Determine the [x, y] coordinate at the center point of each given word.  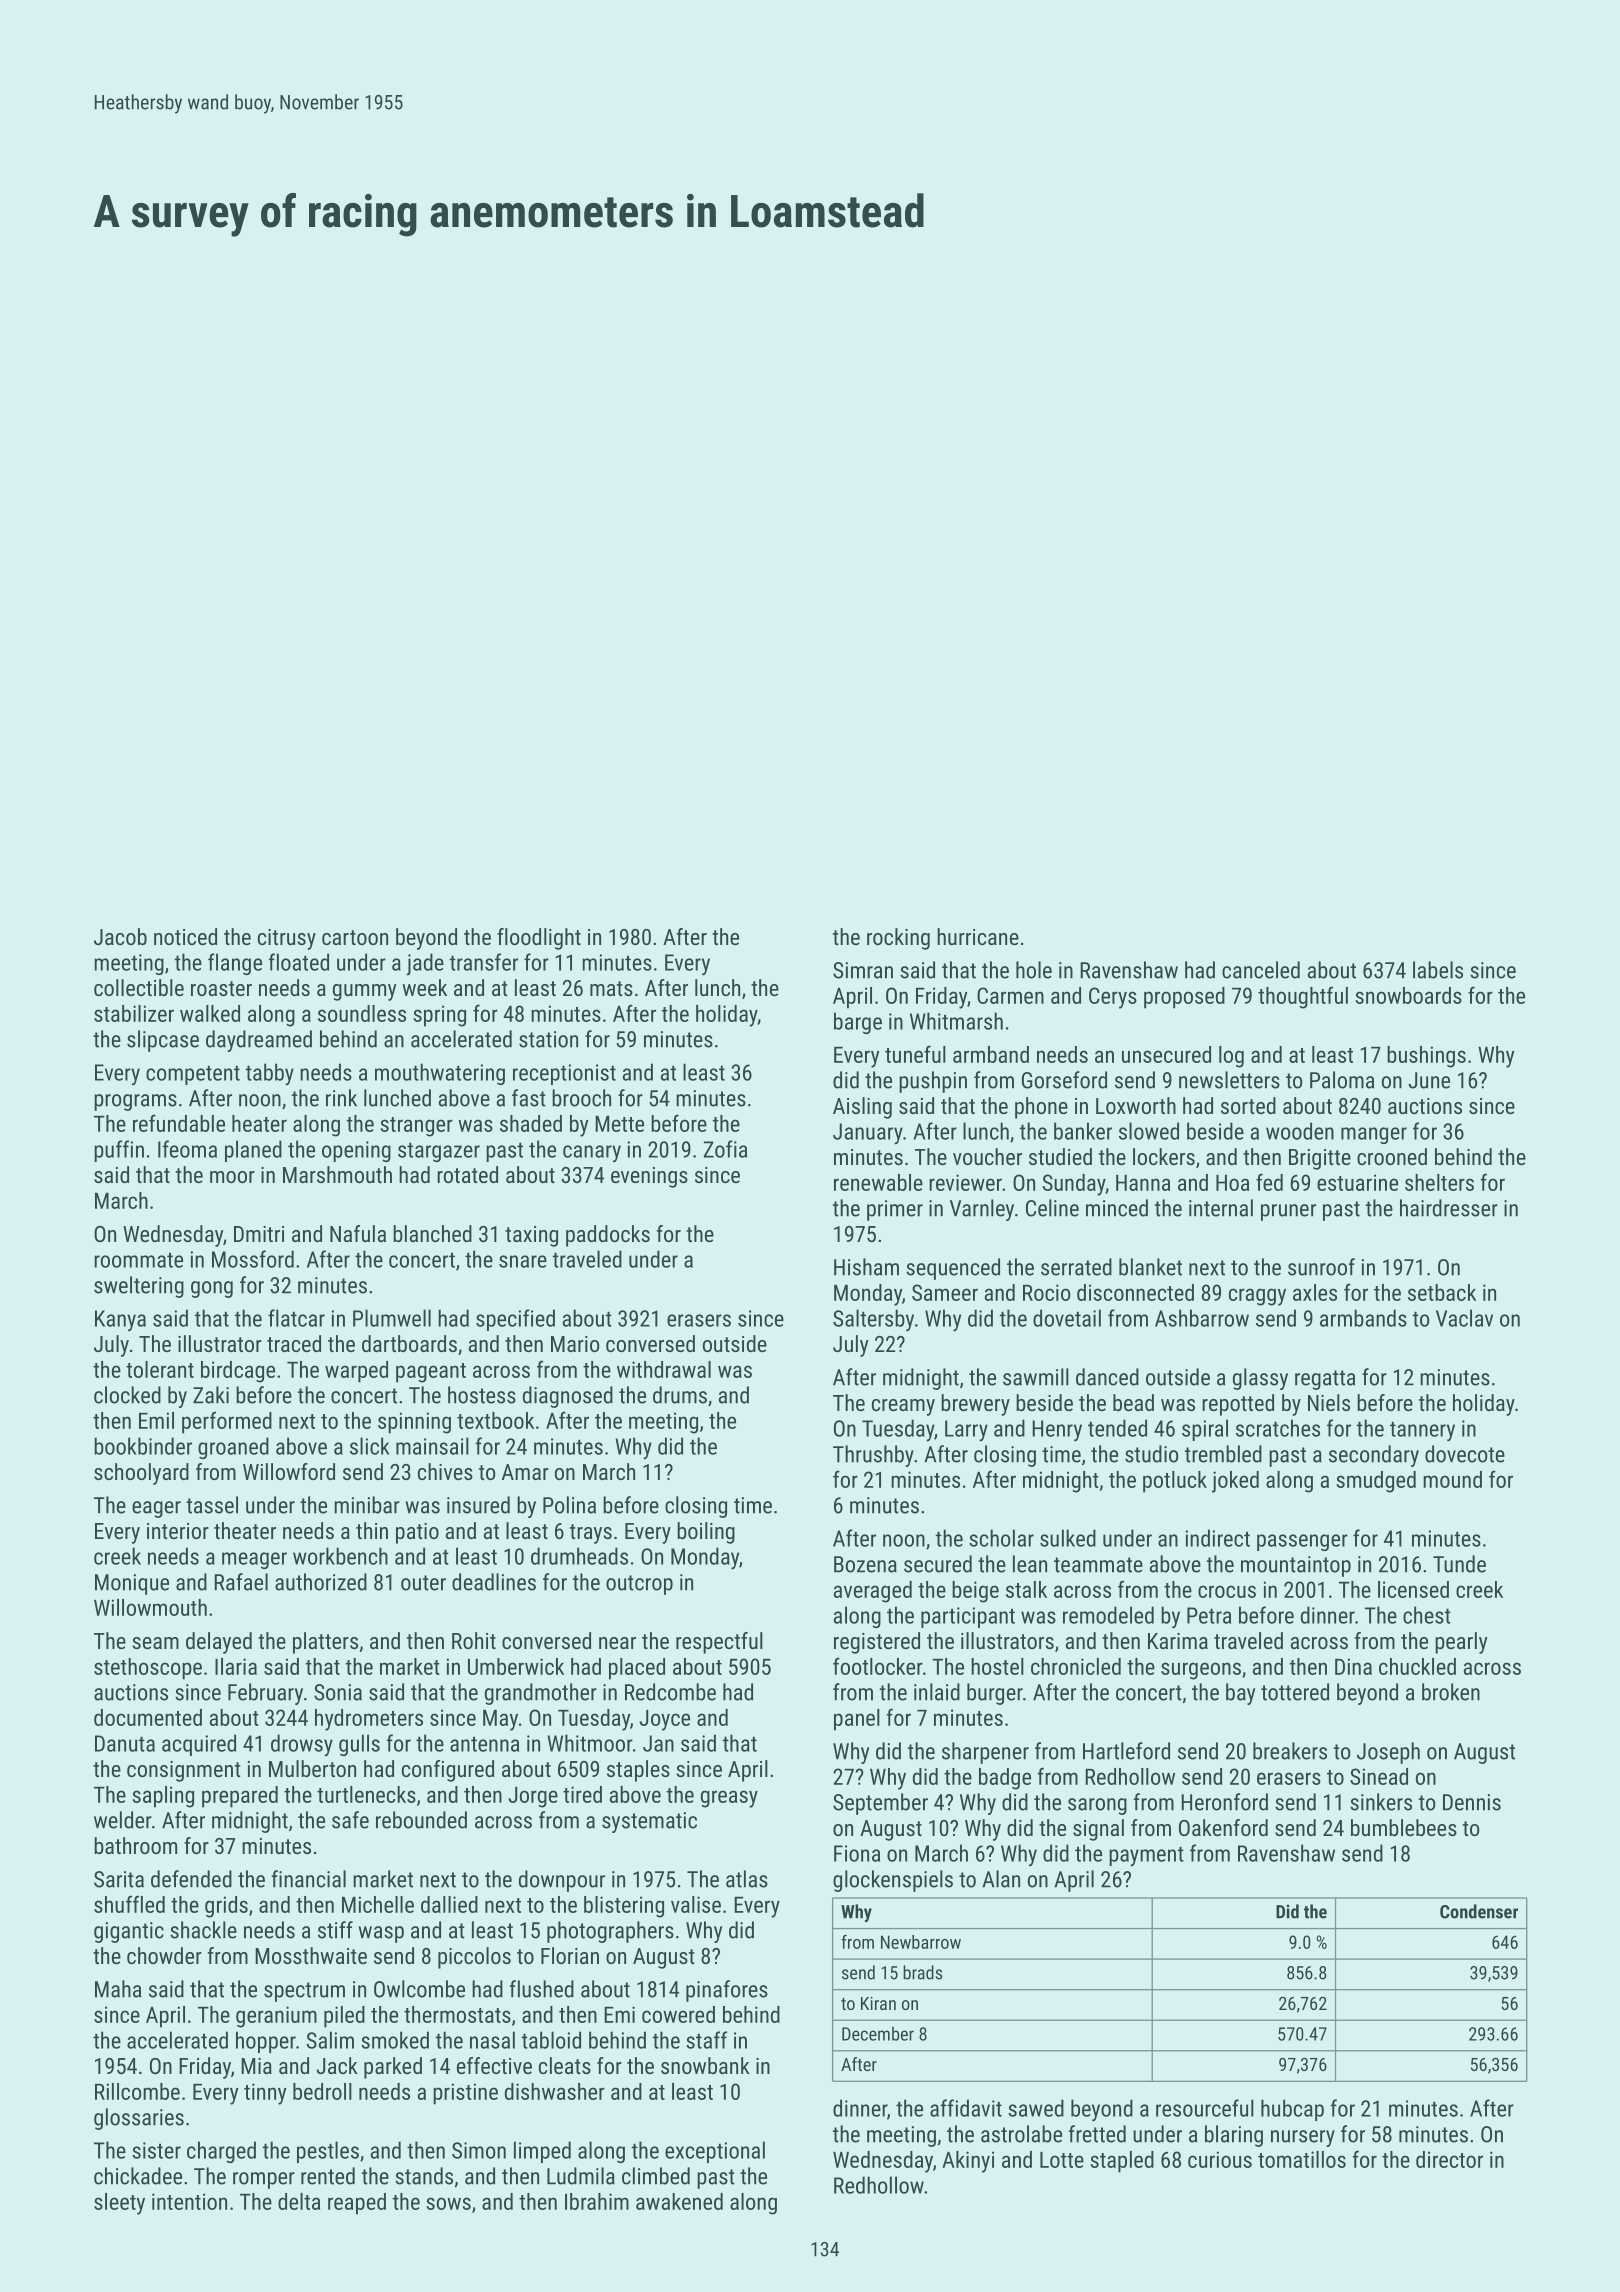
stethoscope [148, 1669]
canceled [1261, 970]
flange [235, 964]
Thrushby [873, 1456]
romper [264, 2180]
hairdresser [1449, 1208]
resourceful [1205, 2108]
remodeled [1108, 1615]
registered [877, 1643]
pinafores [727, 1991]
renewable [878, 1182]
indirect [1218, 1538]
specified [515, 1320]
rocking [898, 939]
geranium [276, 2017]
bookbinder [143, 1446]
